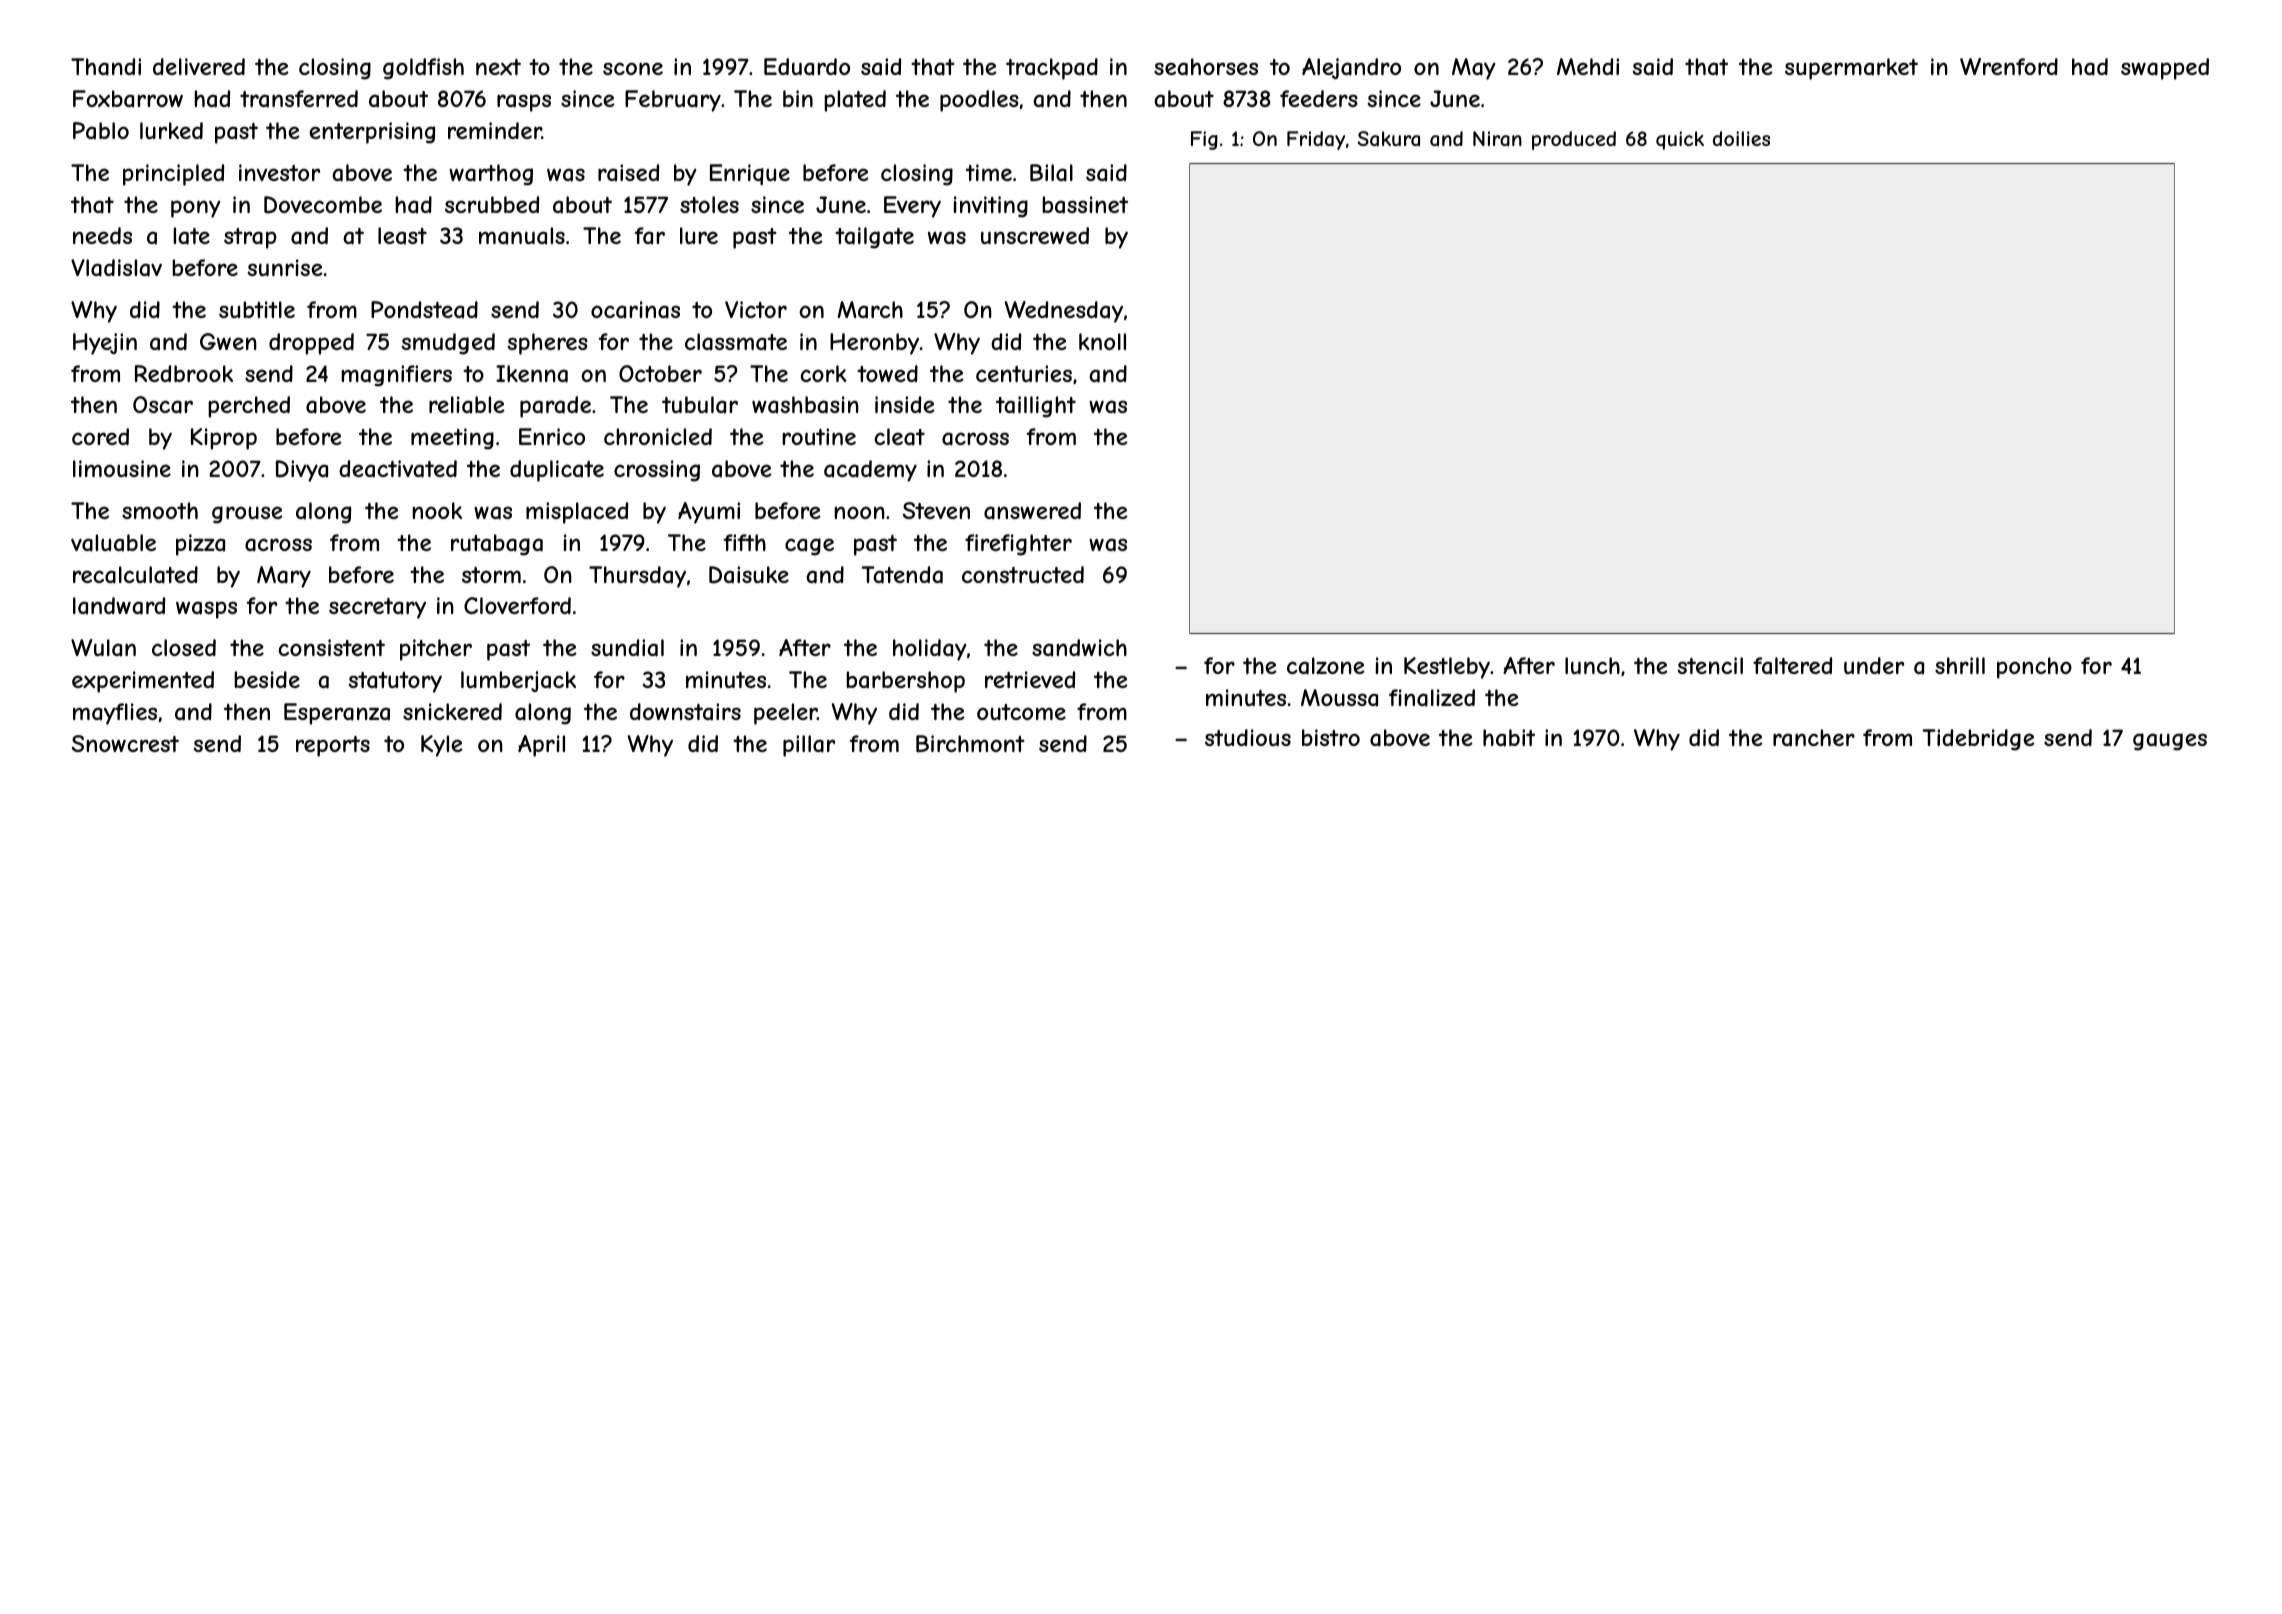 The width and height of the screenshot is (2282, 1614). What do you see at coordinates (285, 267) in the screenshot?
I see `sunrise` at bounding box center [285, 267].
